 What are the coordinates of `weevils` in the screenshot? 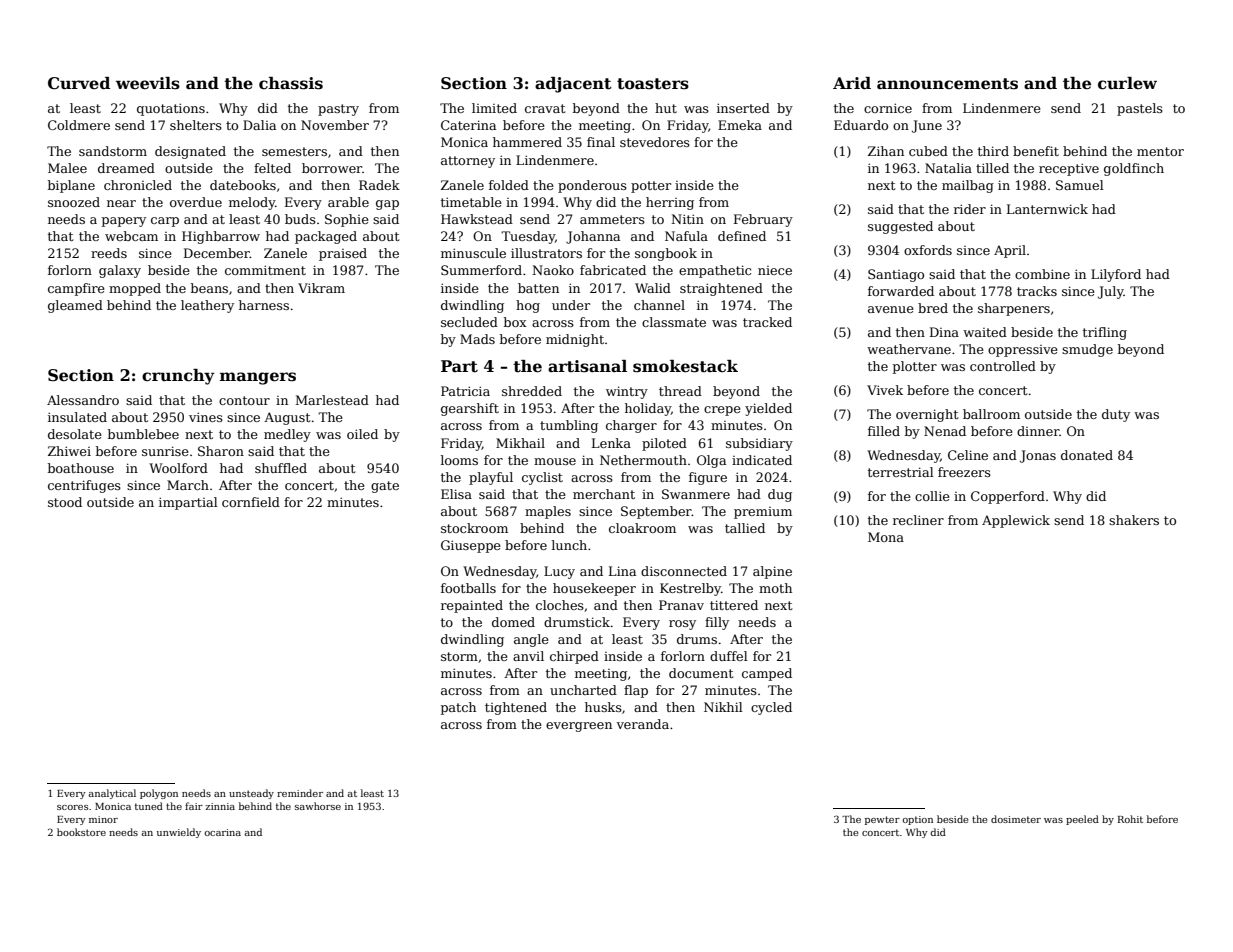 It's located at (148, 83).
